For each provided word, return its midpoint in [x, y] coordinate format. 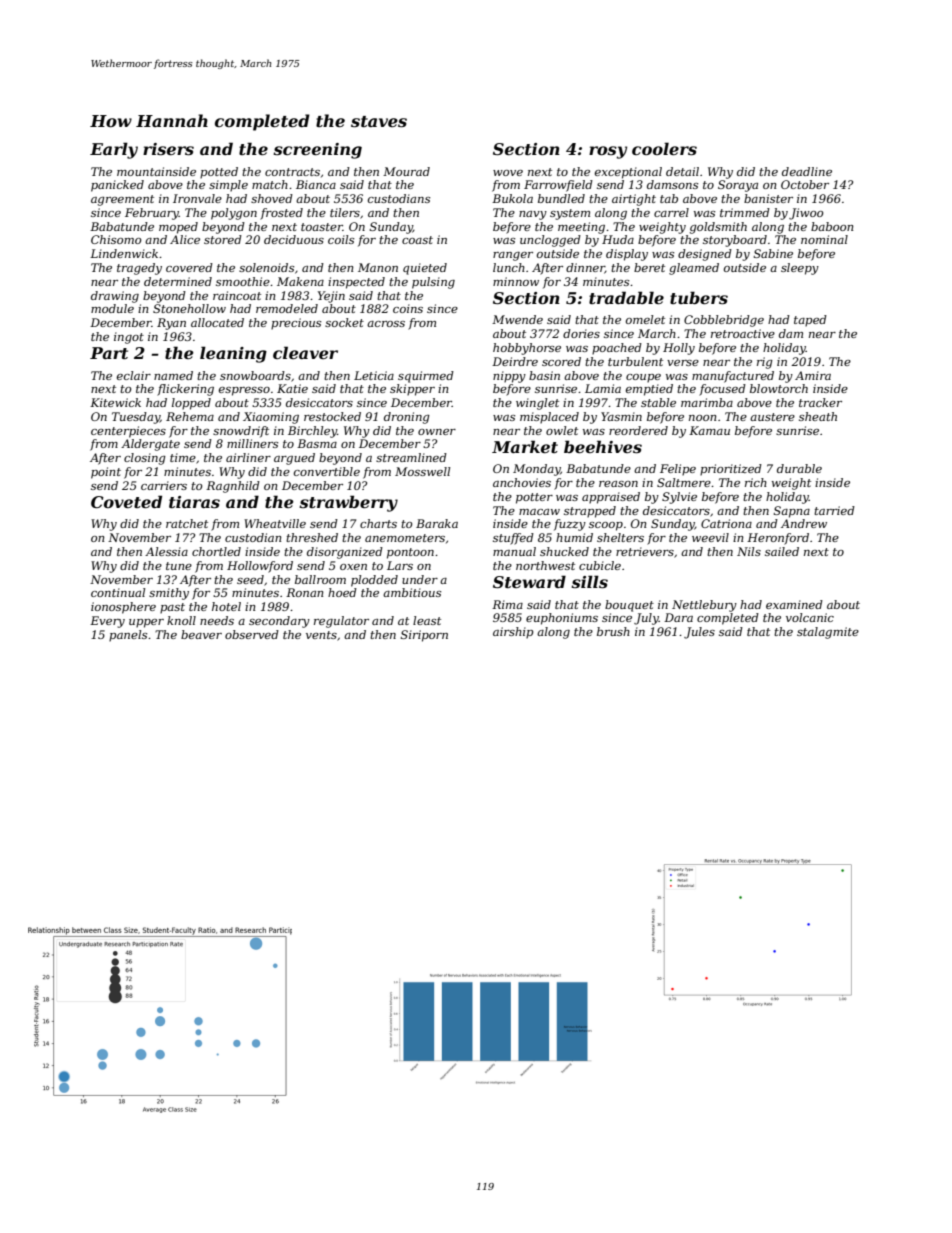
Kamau [709, 430]
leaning [233, 354]
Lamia [603, 388]
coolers [664, 148]
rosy [608, 152]
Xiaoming [271, 418]
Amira [813, 375]
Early [114, 150]
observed [252, 634]
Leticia [374, 375]
